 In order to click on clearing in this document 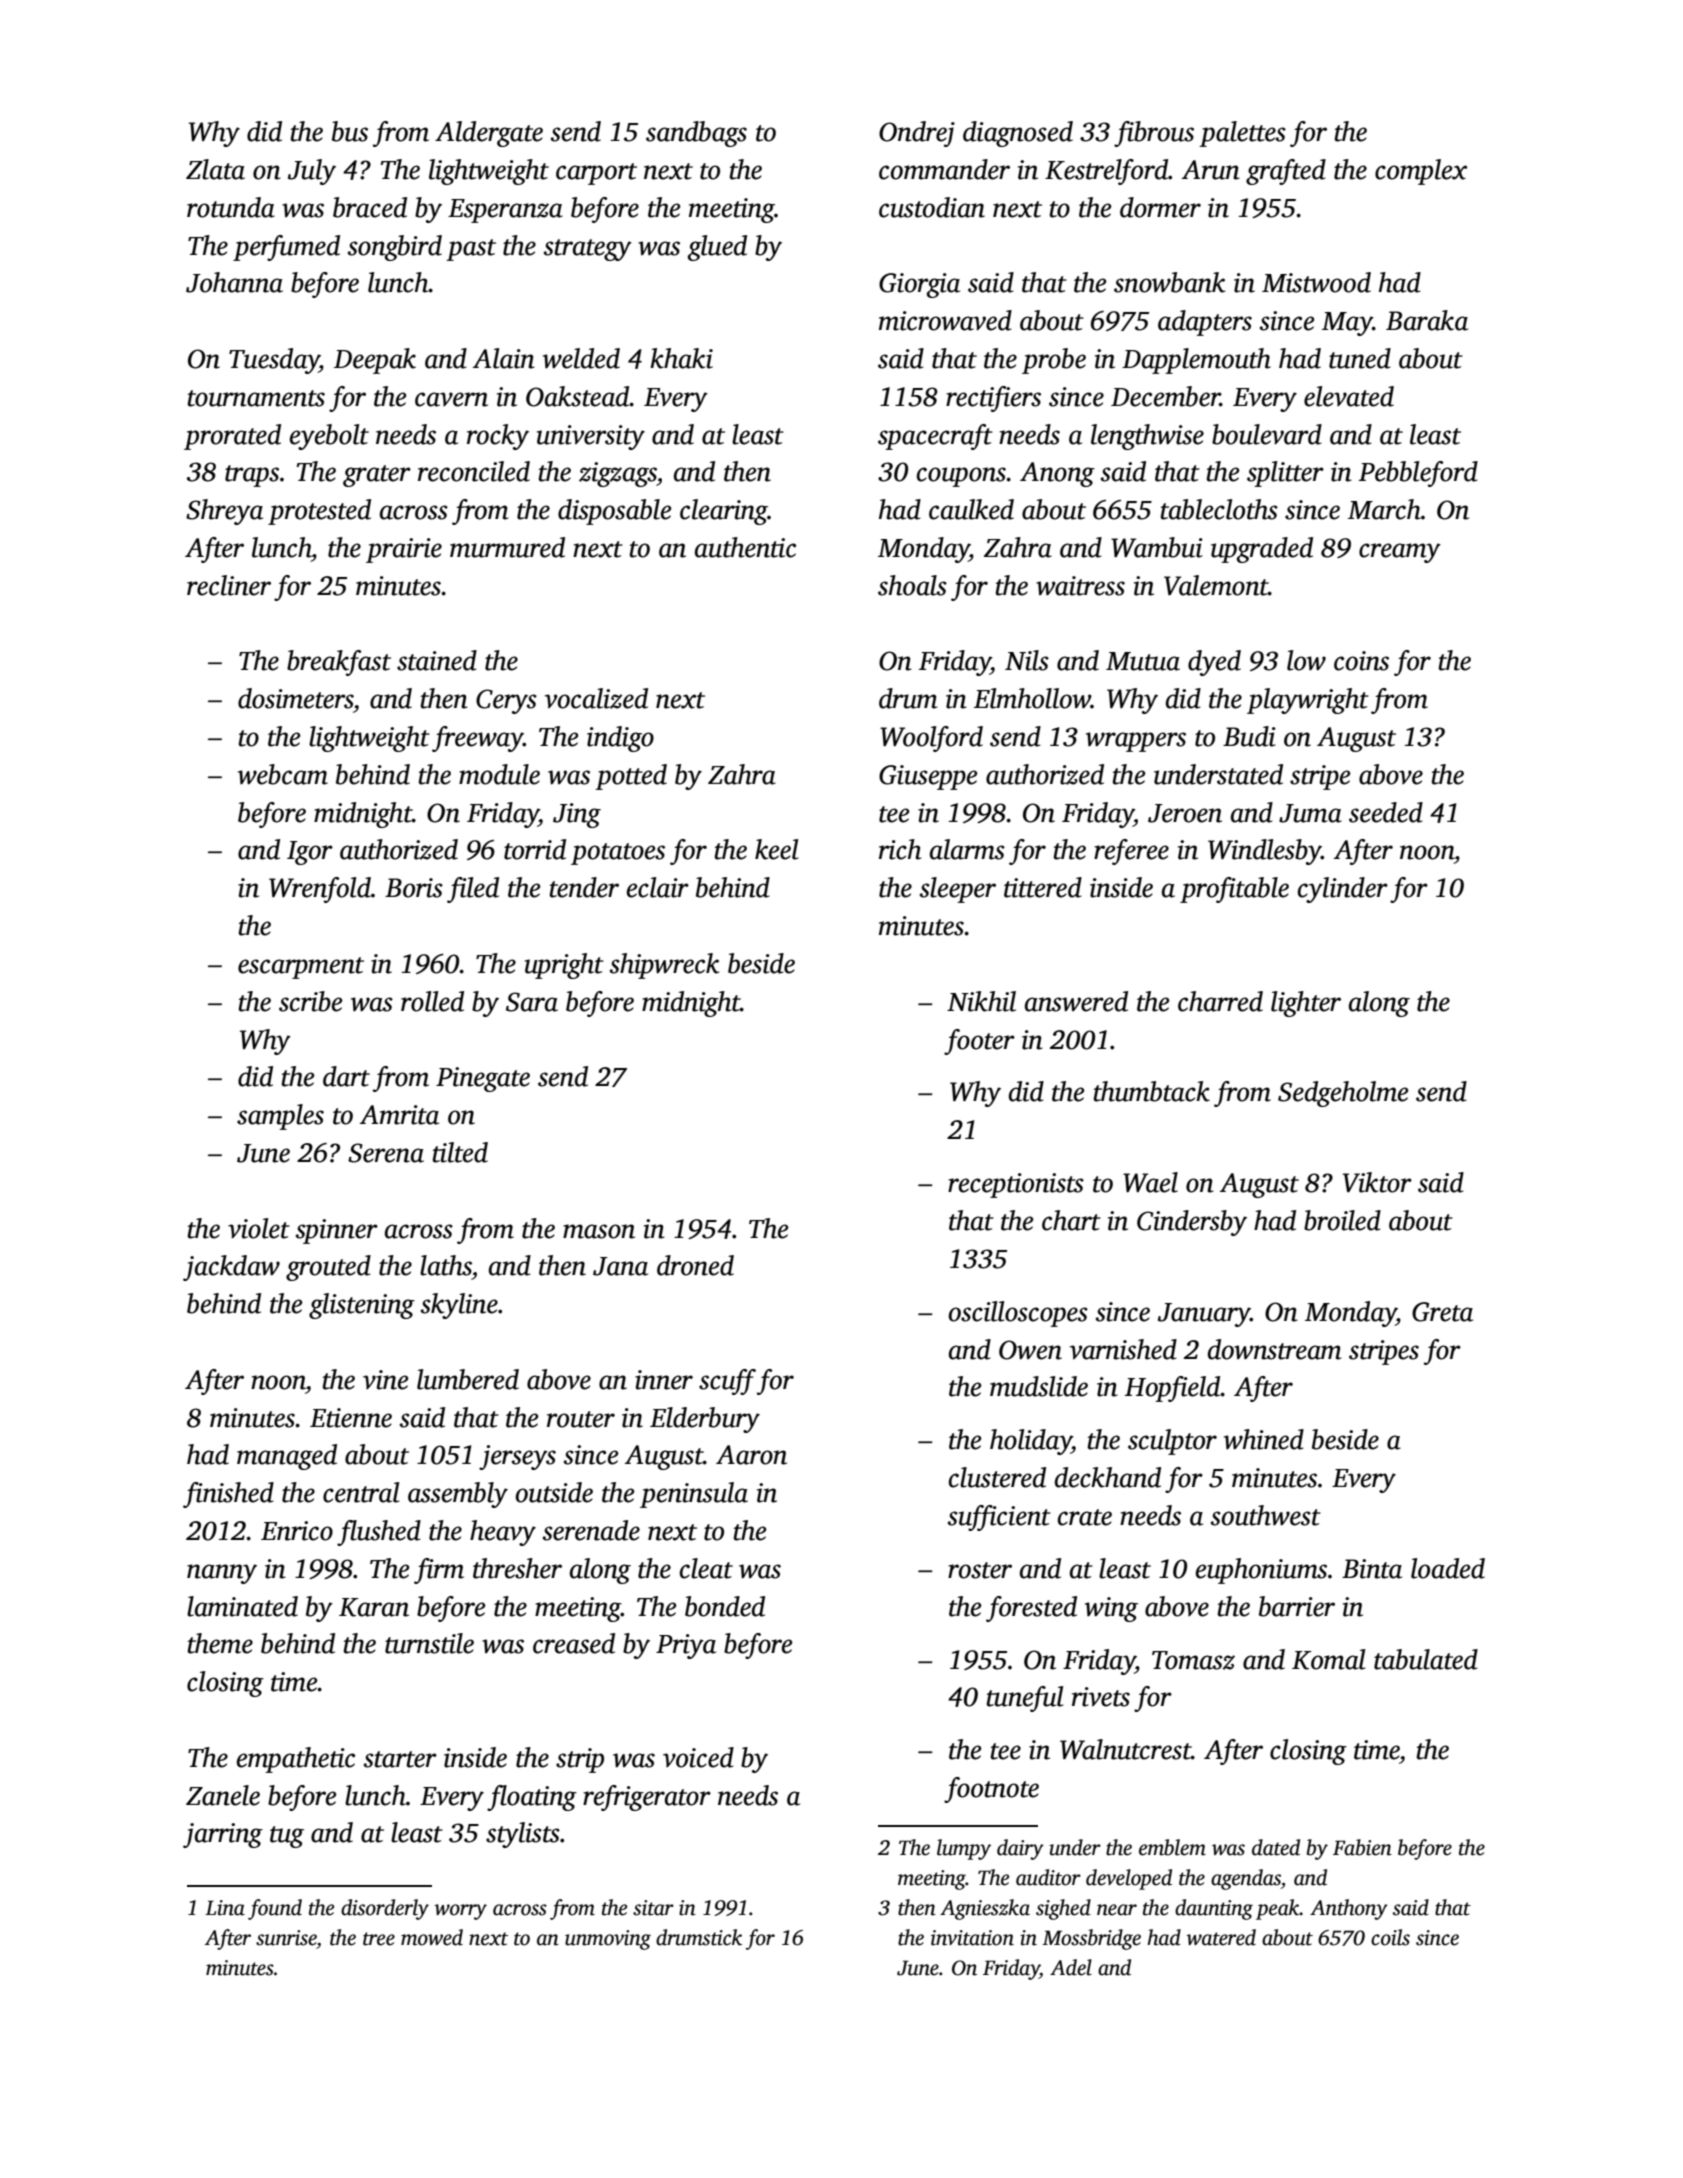, I will do `click(724, 512)`.
